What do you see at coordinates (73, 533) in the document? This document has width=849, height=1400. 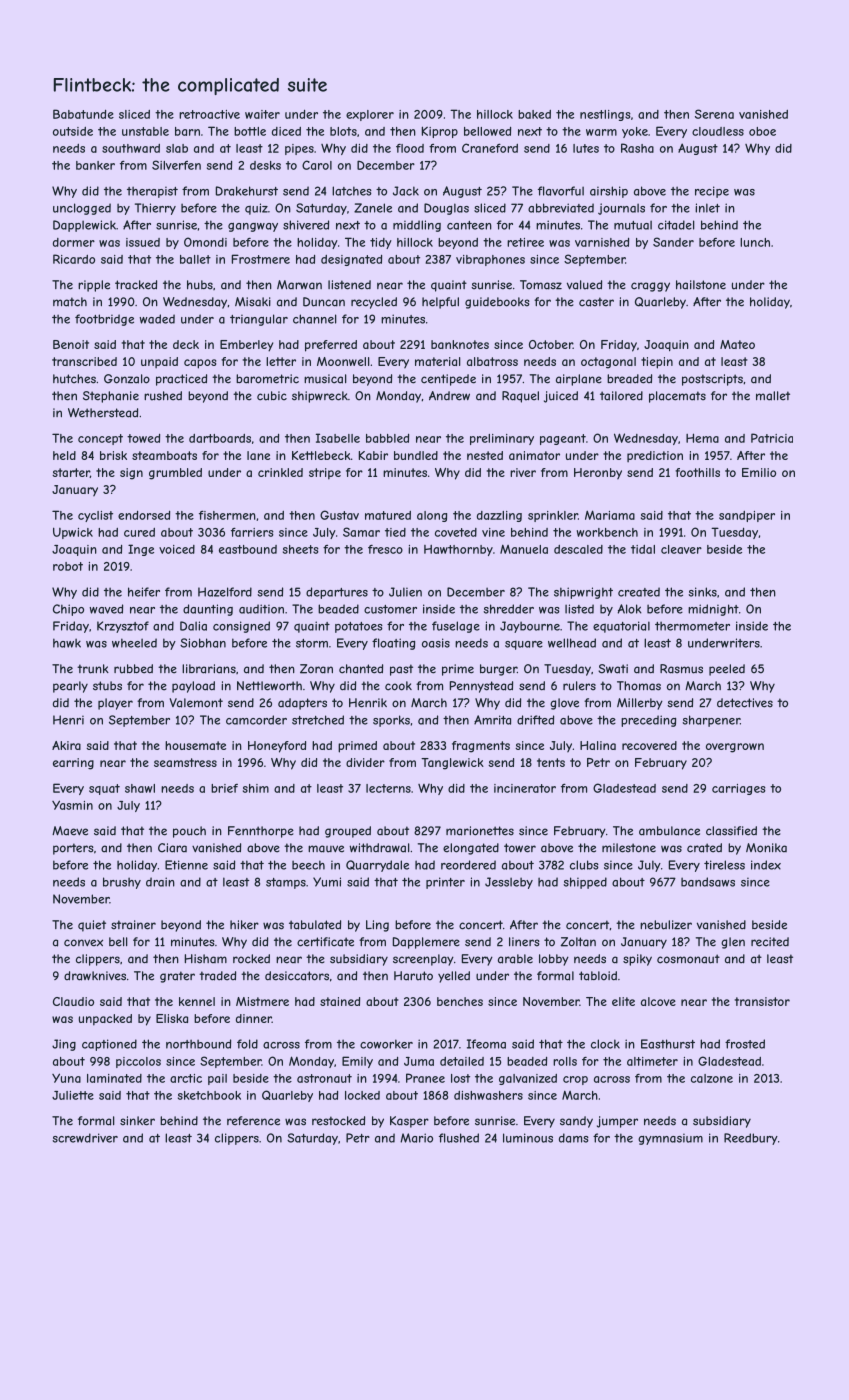 I see `Upwick` at bounding box center [73, 533].
